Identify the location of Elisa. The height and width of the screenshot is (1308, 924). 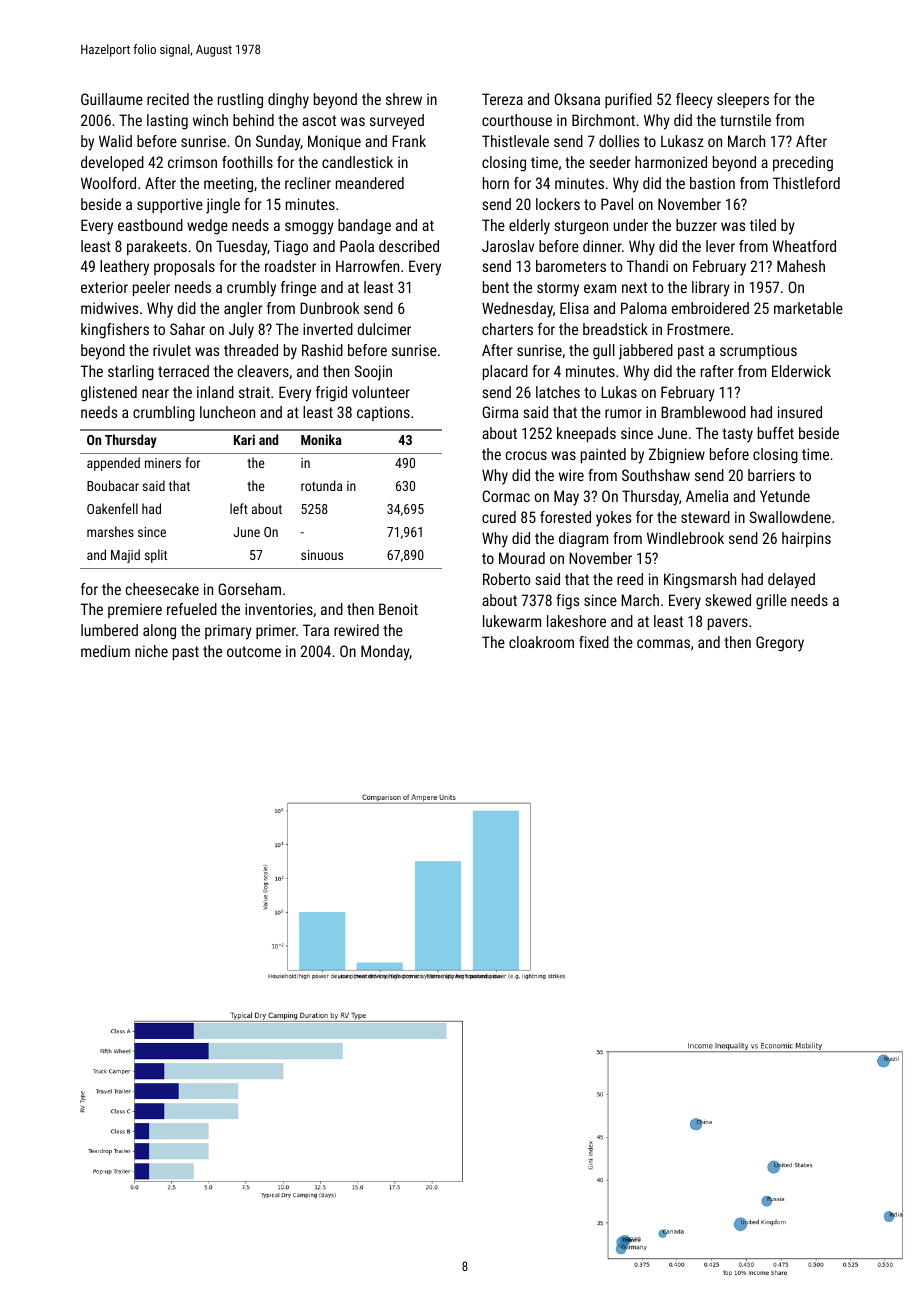
(574, 308).
